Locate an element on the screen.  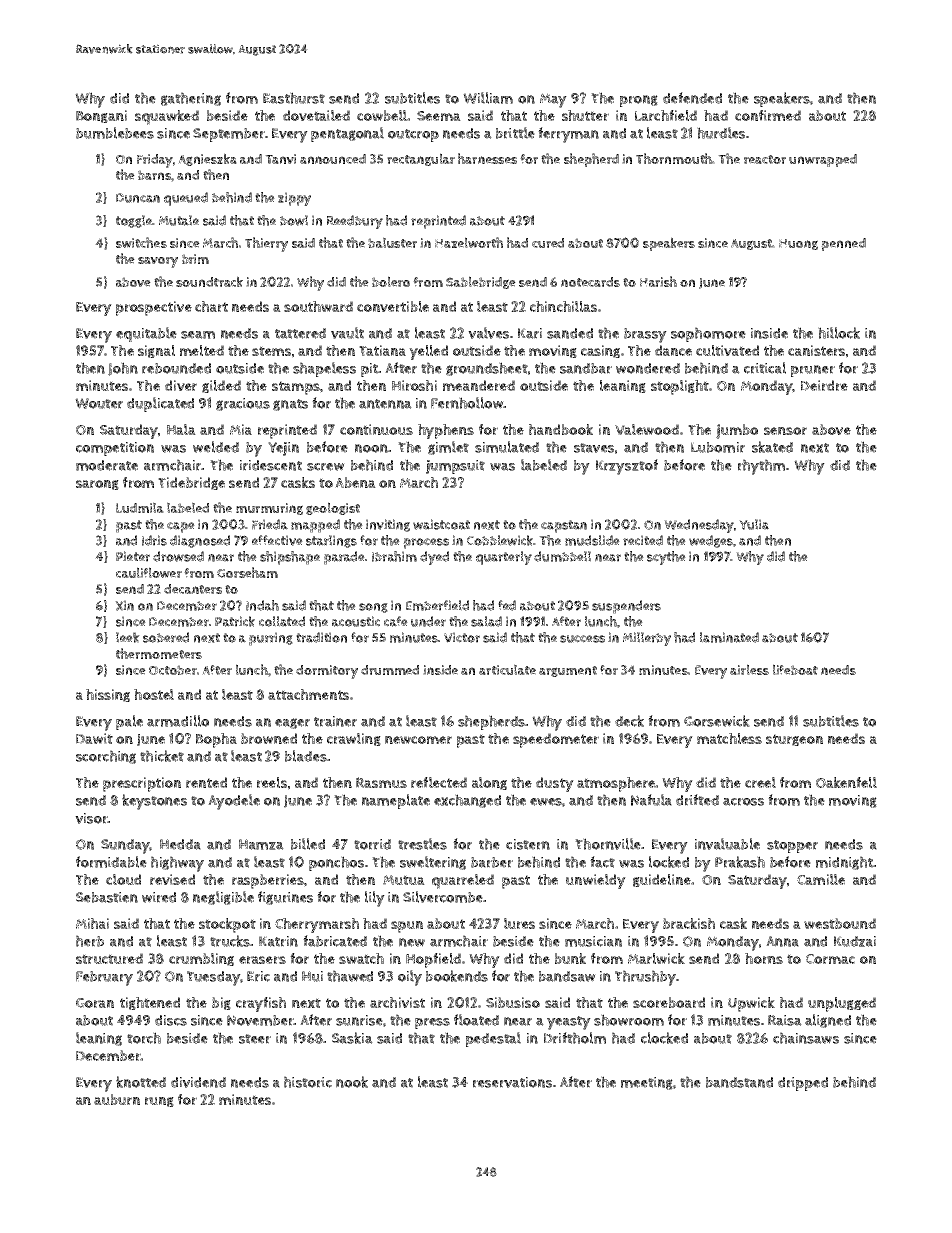
eager is located at coordinates (292, 723).
